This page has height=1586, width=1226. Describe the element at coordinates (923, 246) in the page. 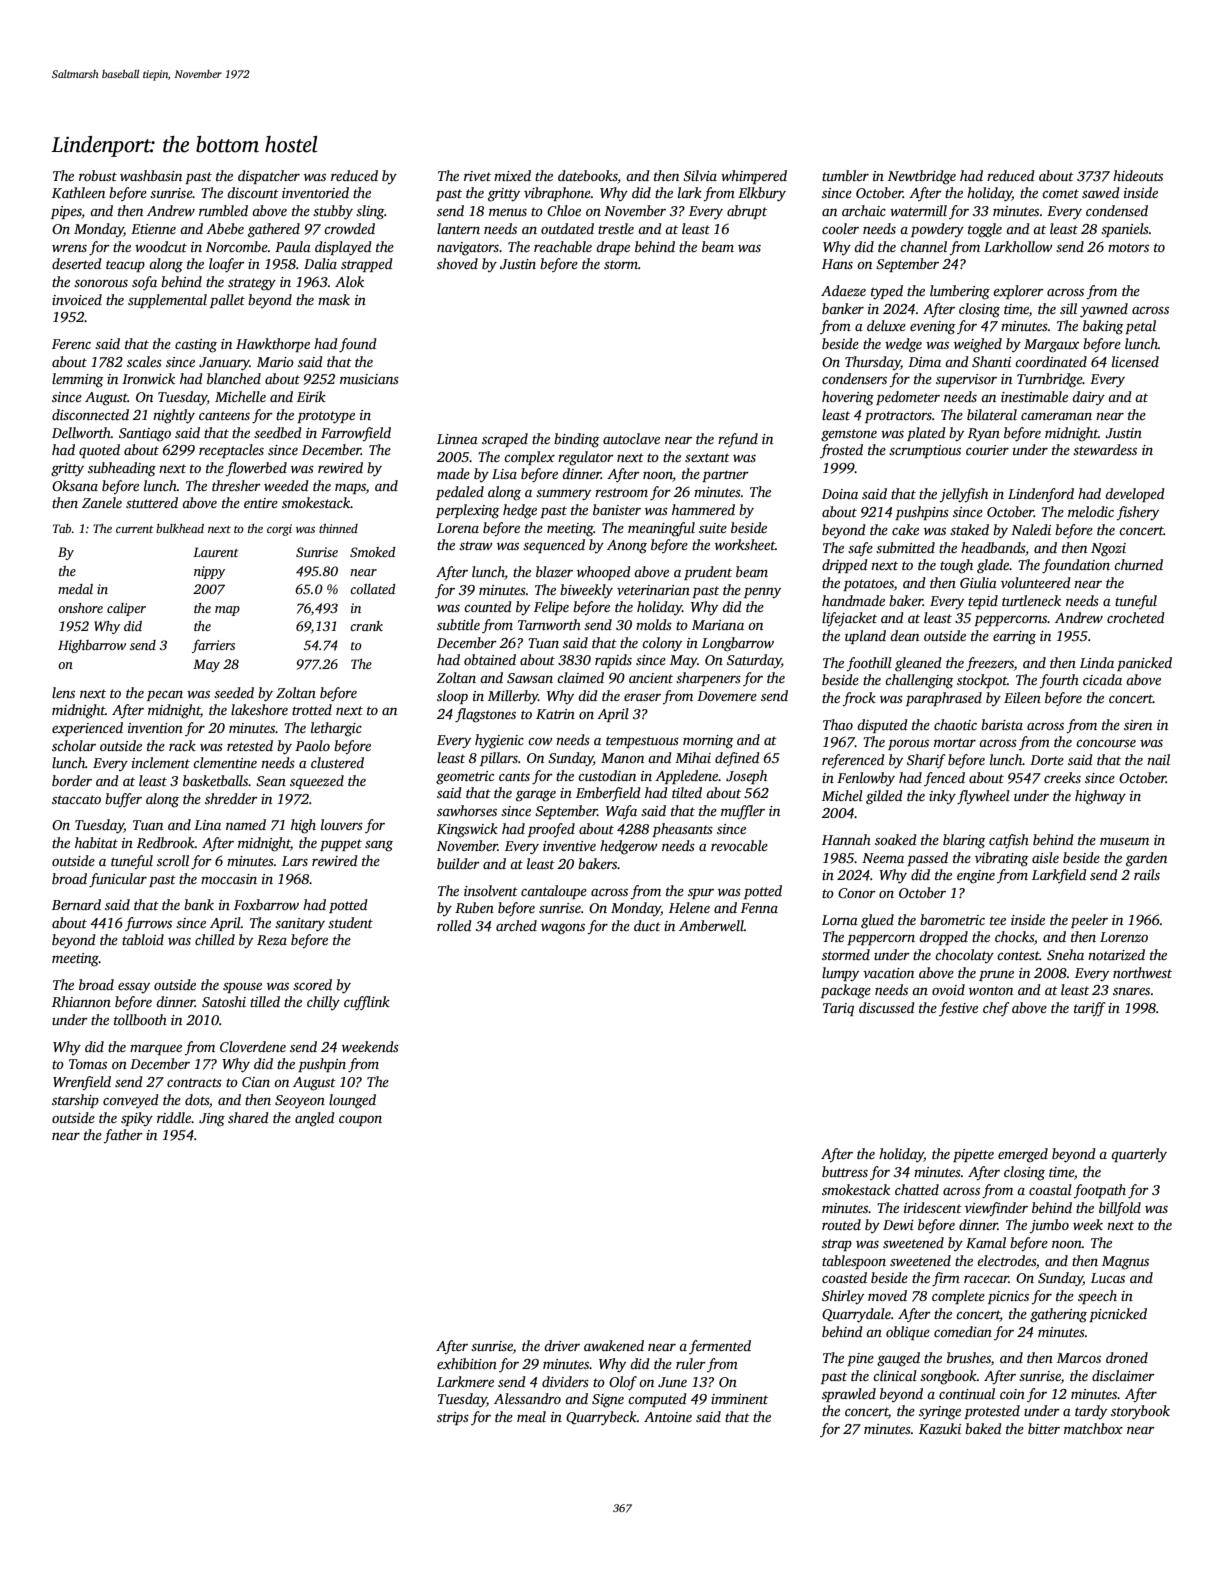

I see `channel` at that location.
